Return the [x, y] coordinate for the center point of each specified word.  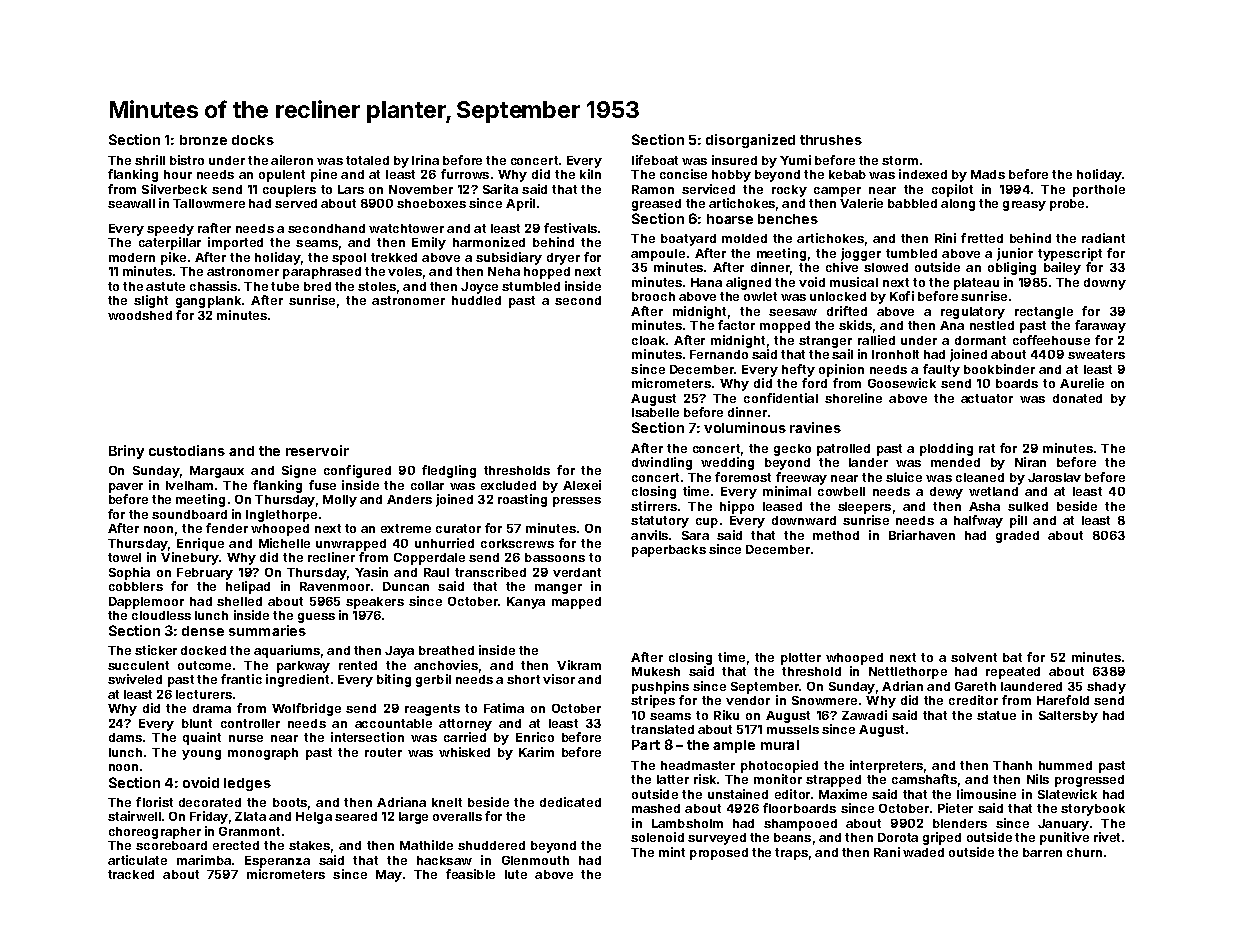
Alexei [582, 485]
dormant [980, 340]
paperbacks [669, 551]
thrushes [831, 140]
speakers [375, 603]
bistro [187, 160]
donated [1077, 398]
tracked [131, 874]
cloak [648, 340]
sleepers [864, 508]
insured [734, 160]
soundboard [189, 514]
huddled [476, 300]
